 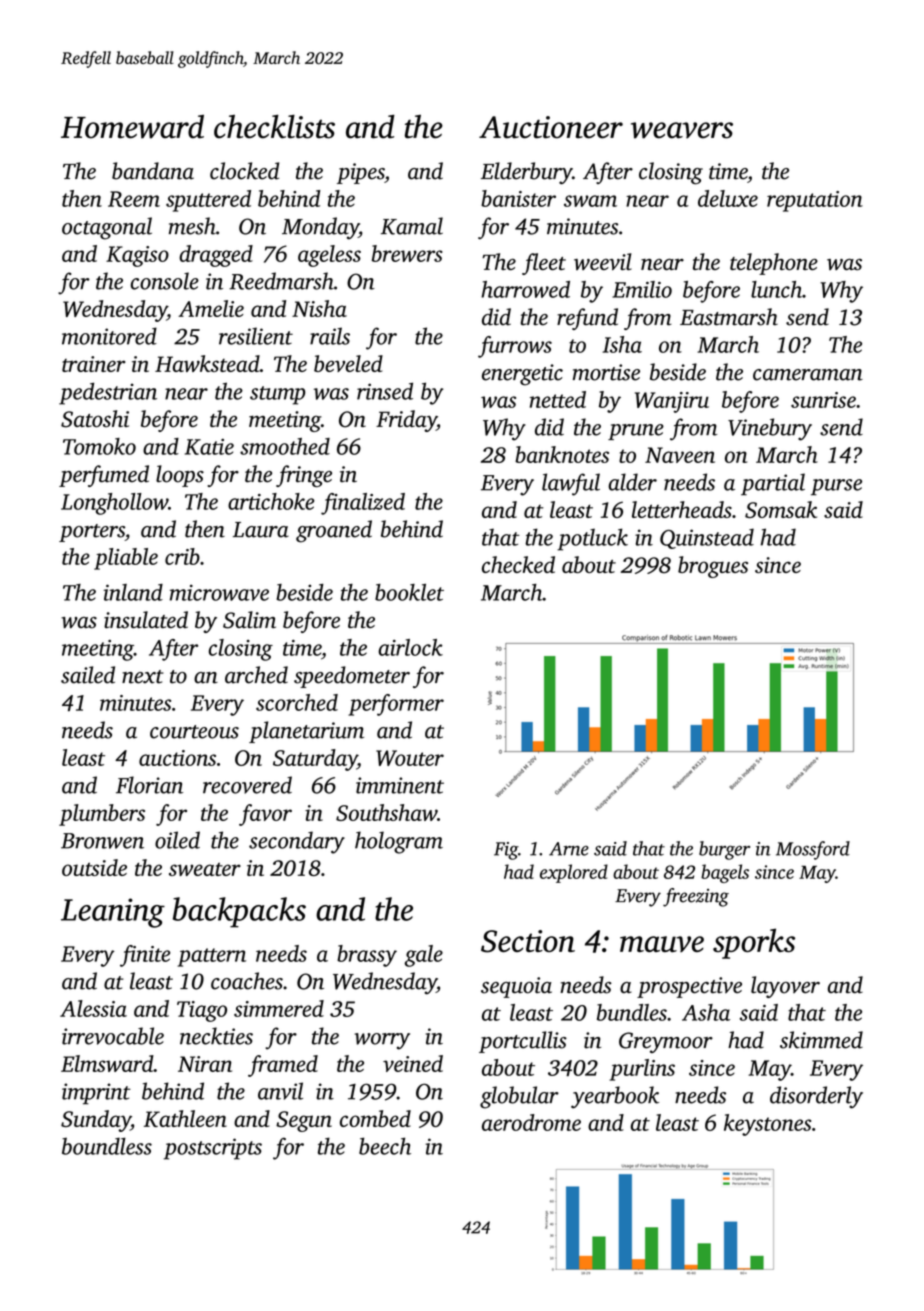 What do you see at coordinates (724, 850) in the screenshot?
I see `burger` at bounding box center [724, 850].
